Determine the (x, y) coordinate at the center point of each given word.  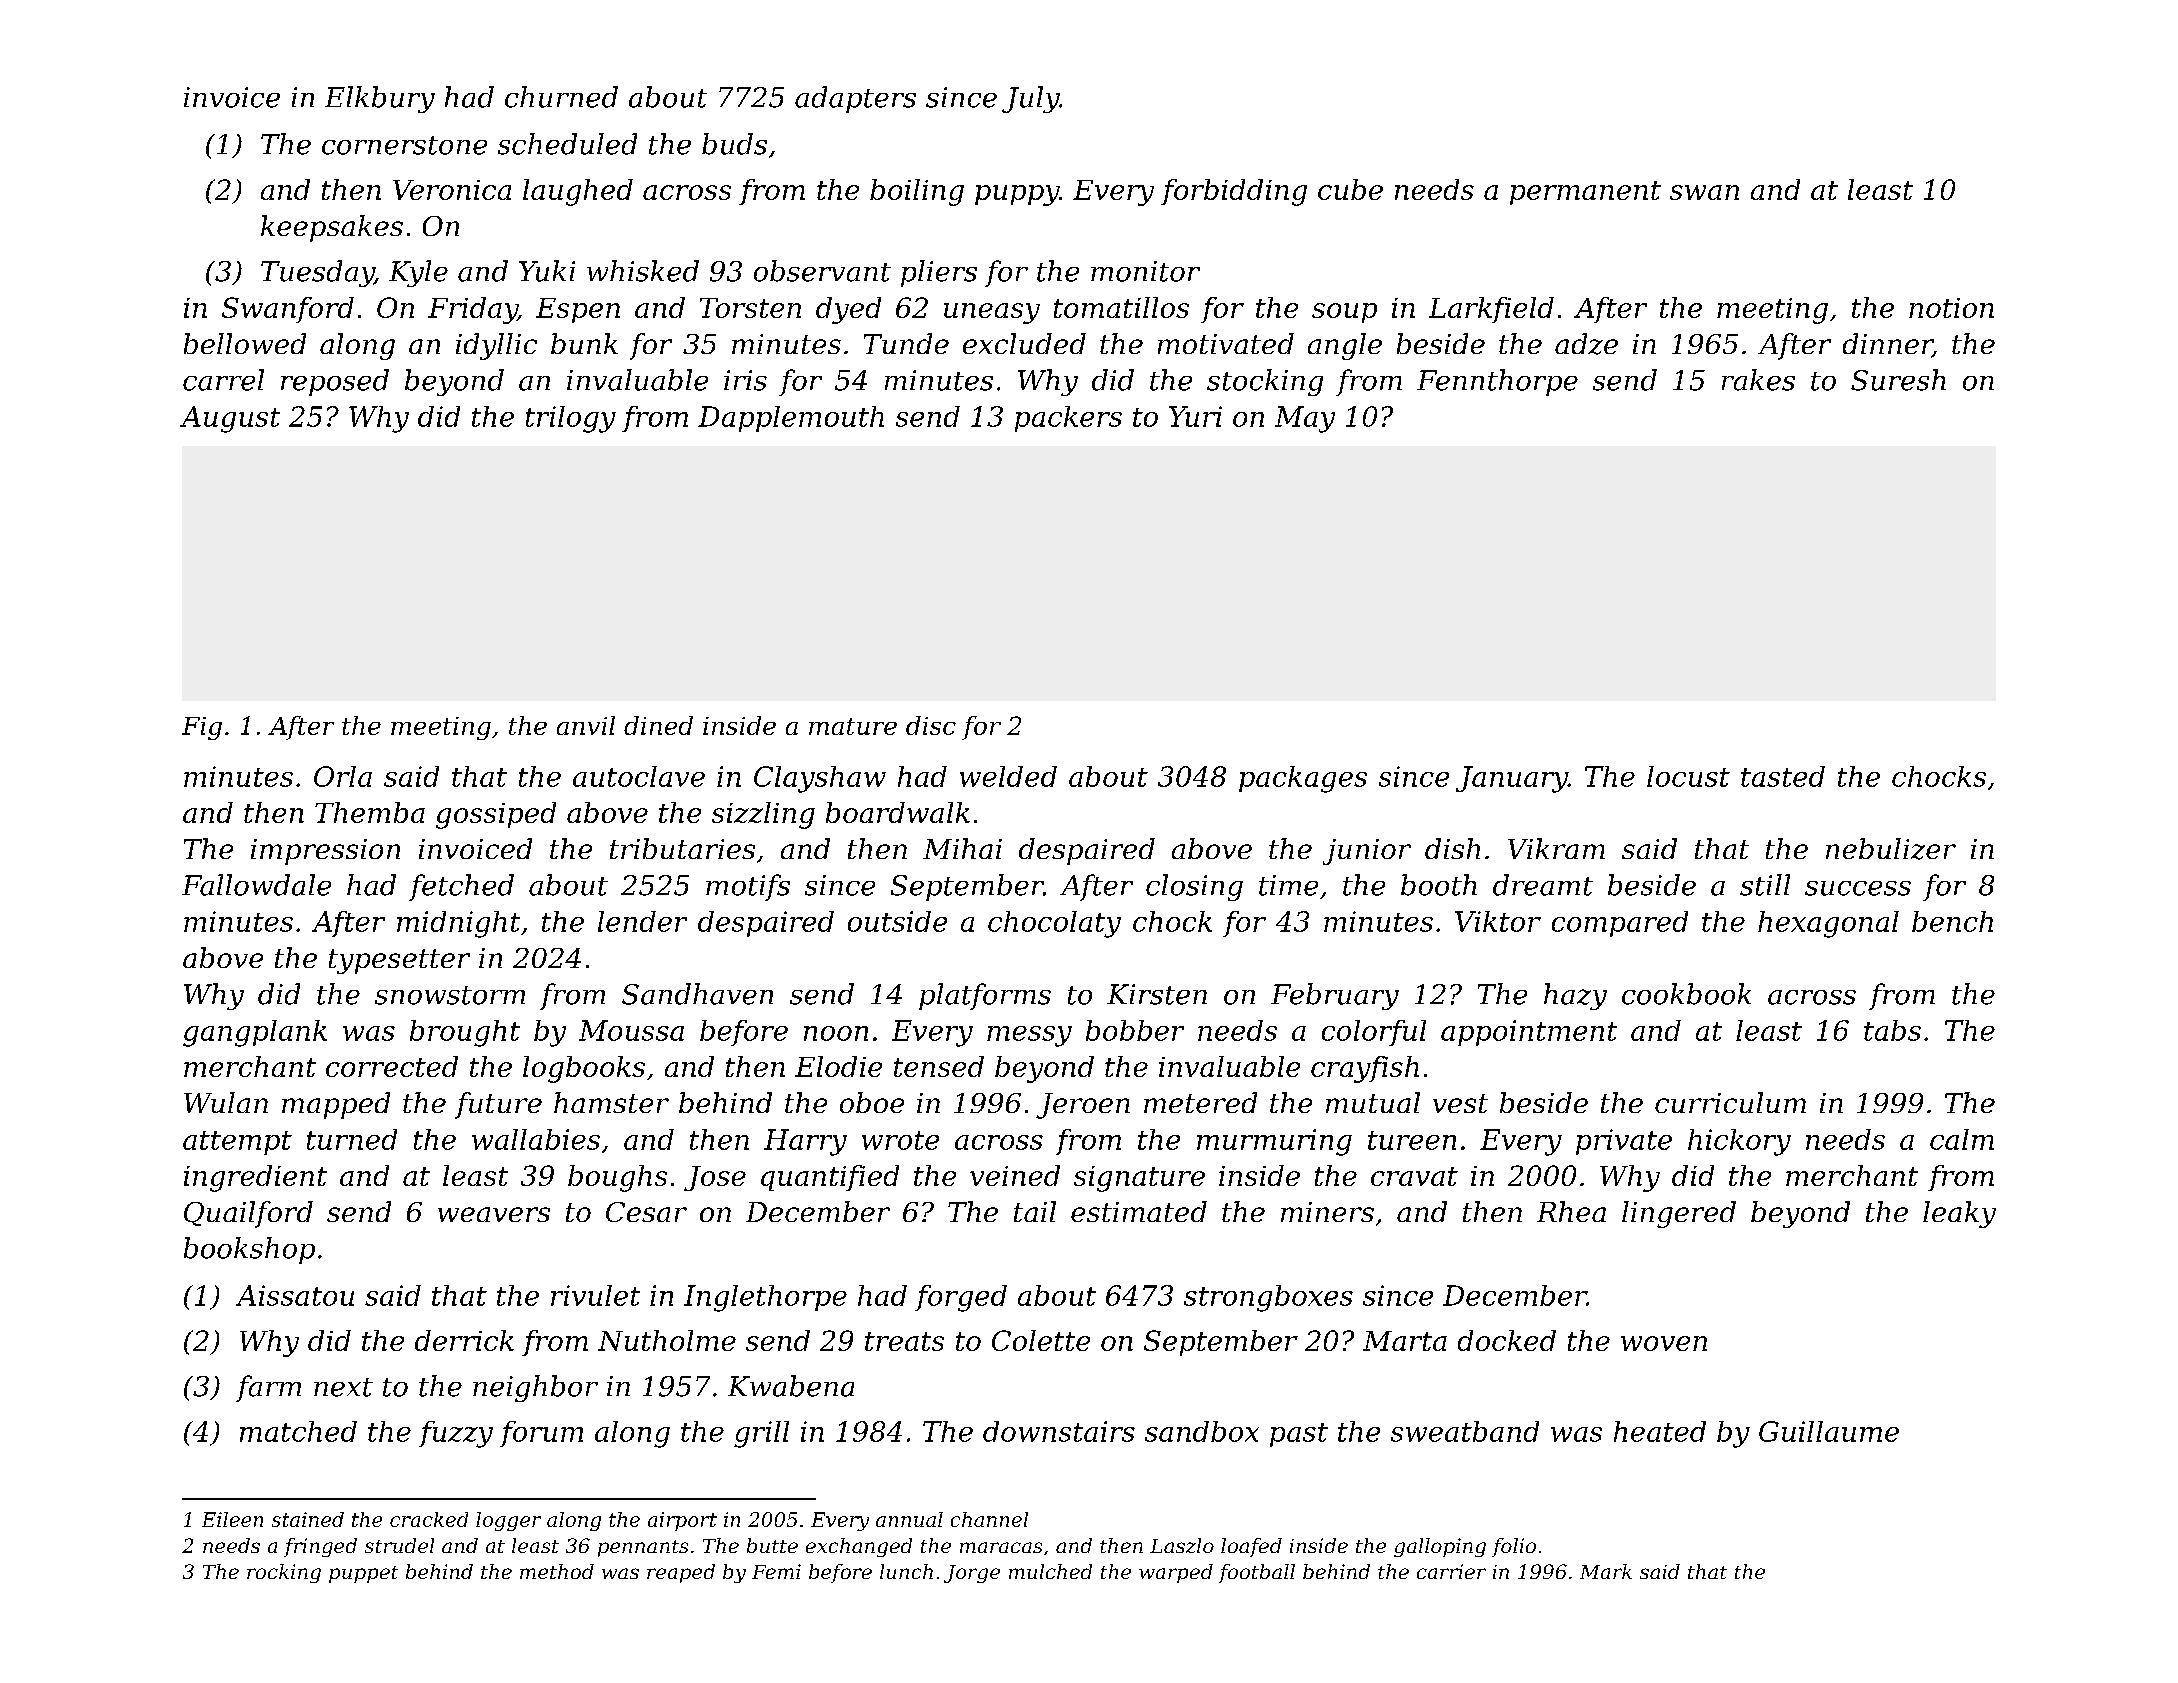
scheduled (567, 144)
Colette (1041, 1340)
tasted (1783, 776)
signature (1139, 1179)
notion (1951, 308)
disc (931, 725)
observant (822, 271)
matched (298, 1431)
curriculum (1730, 1102)
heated (1660, 1431)
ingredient (255, 1178)
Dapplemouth (791, 419)
